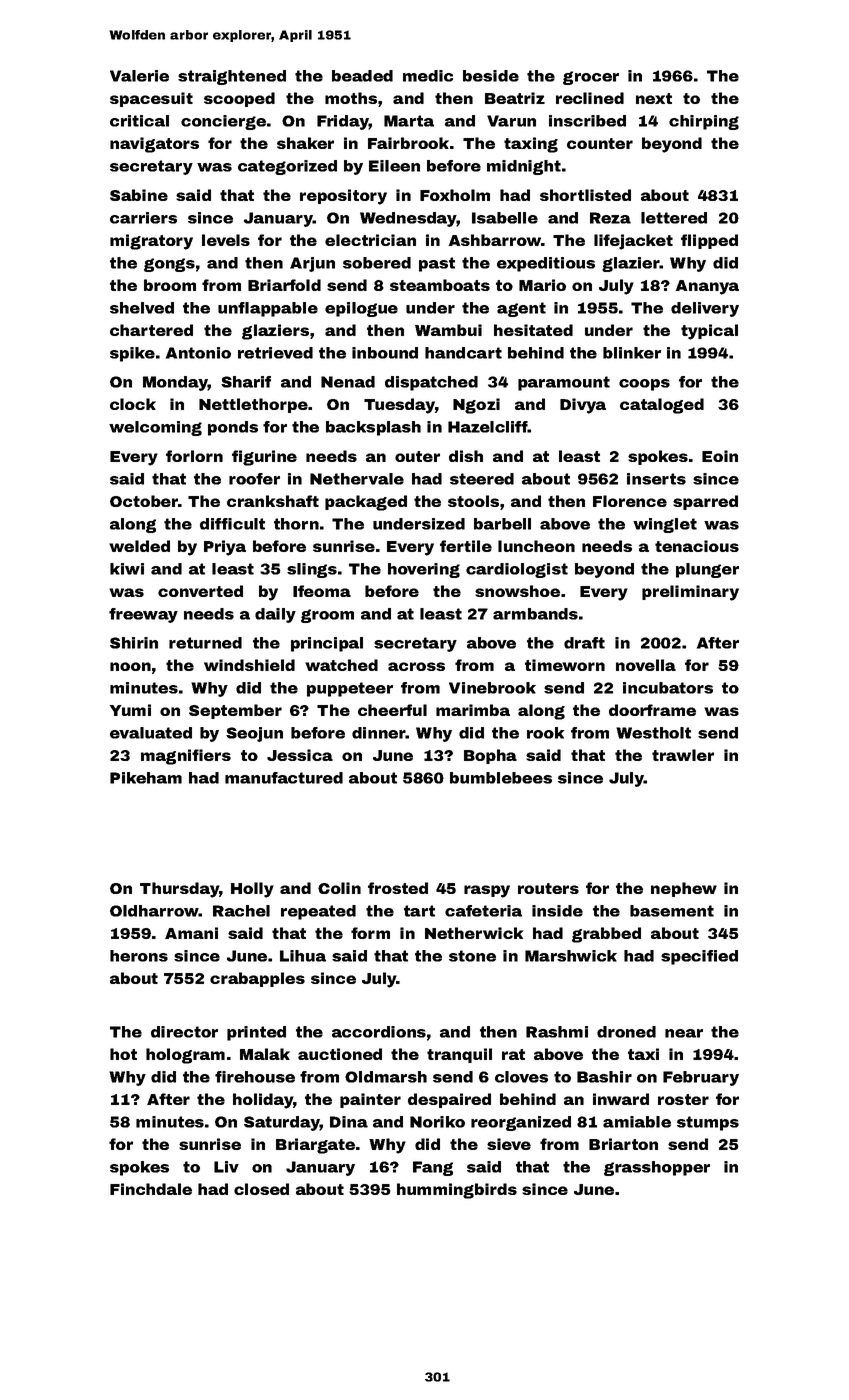 This screenshot has height=1400, width=849. Describe the element at coordinates (591, 78) in the screenshot. I see `grocer` at that location.
